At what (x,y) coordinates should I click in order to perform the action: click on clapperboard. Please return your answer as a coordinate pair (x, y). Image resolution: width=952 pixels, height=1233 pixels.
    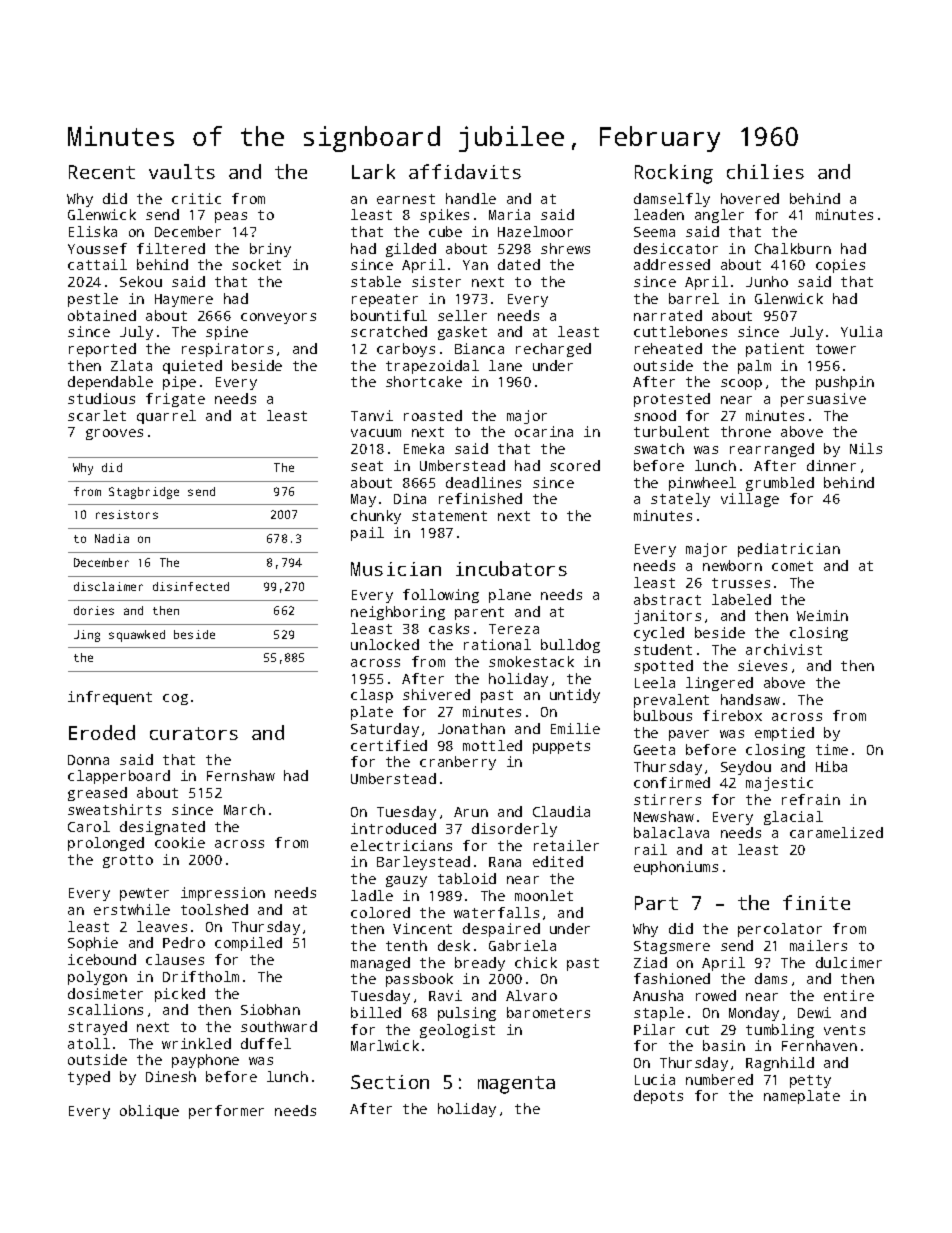
    Looking at the image, I should click on (119, 777).
